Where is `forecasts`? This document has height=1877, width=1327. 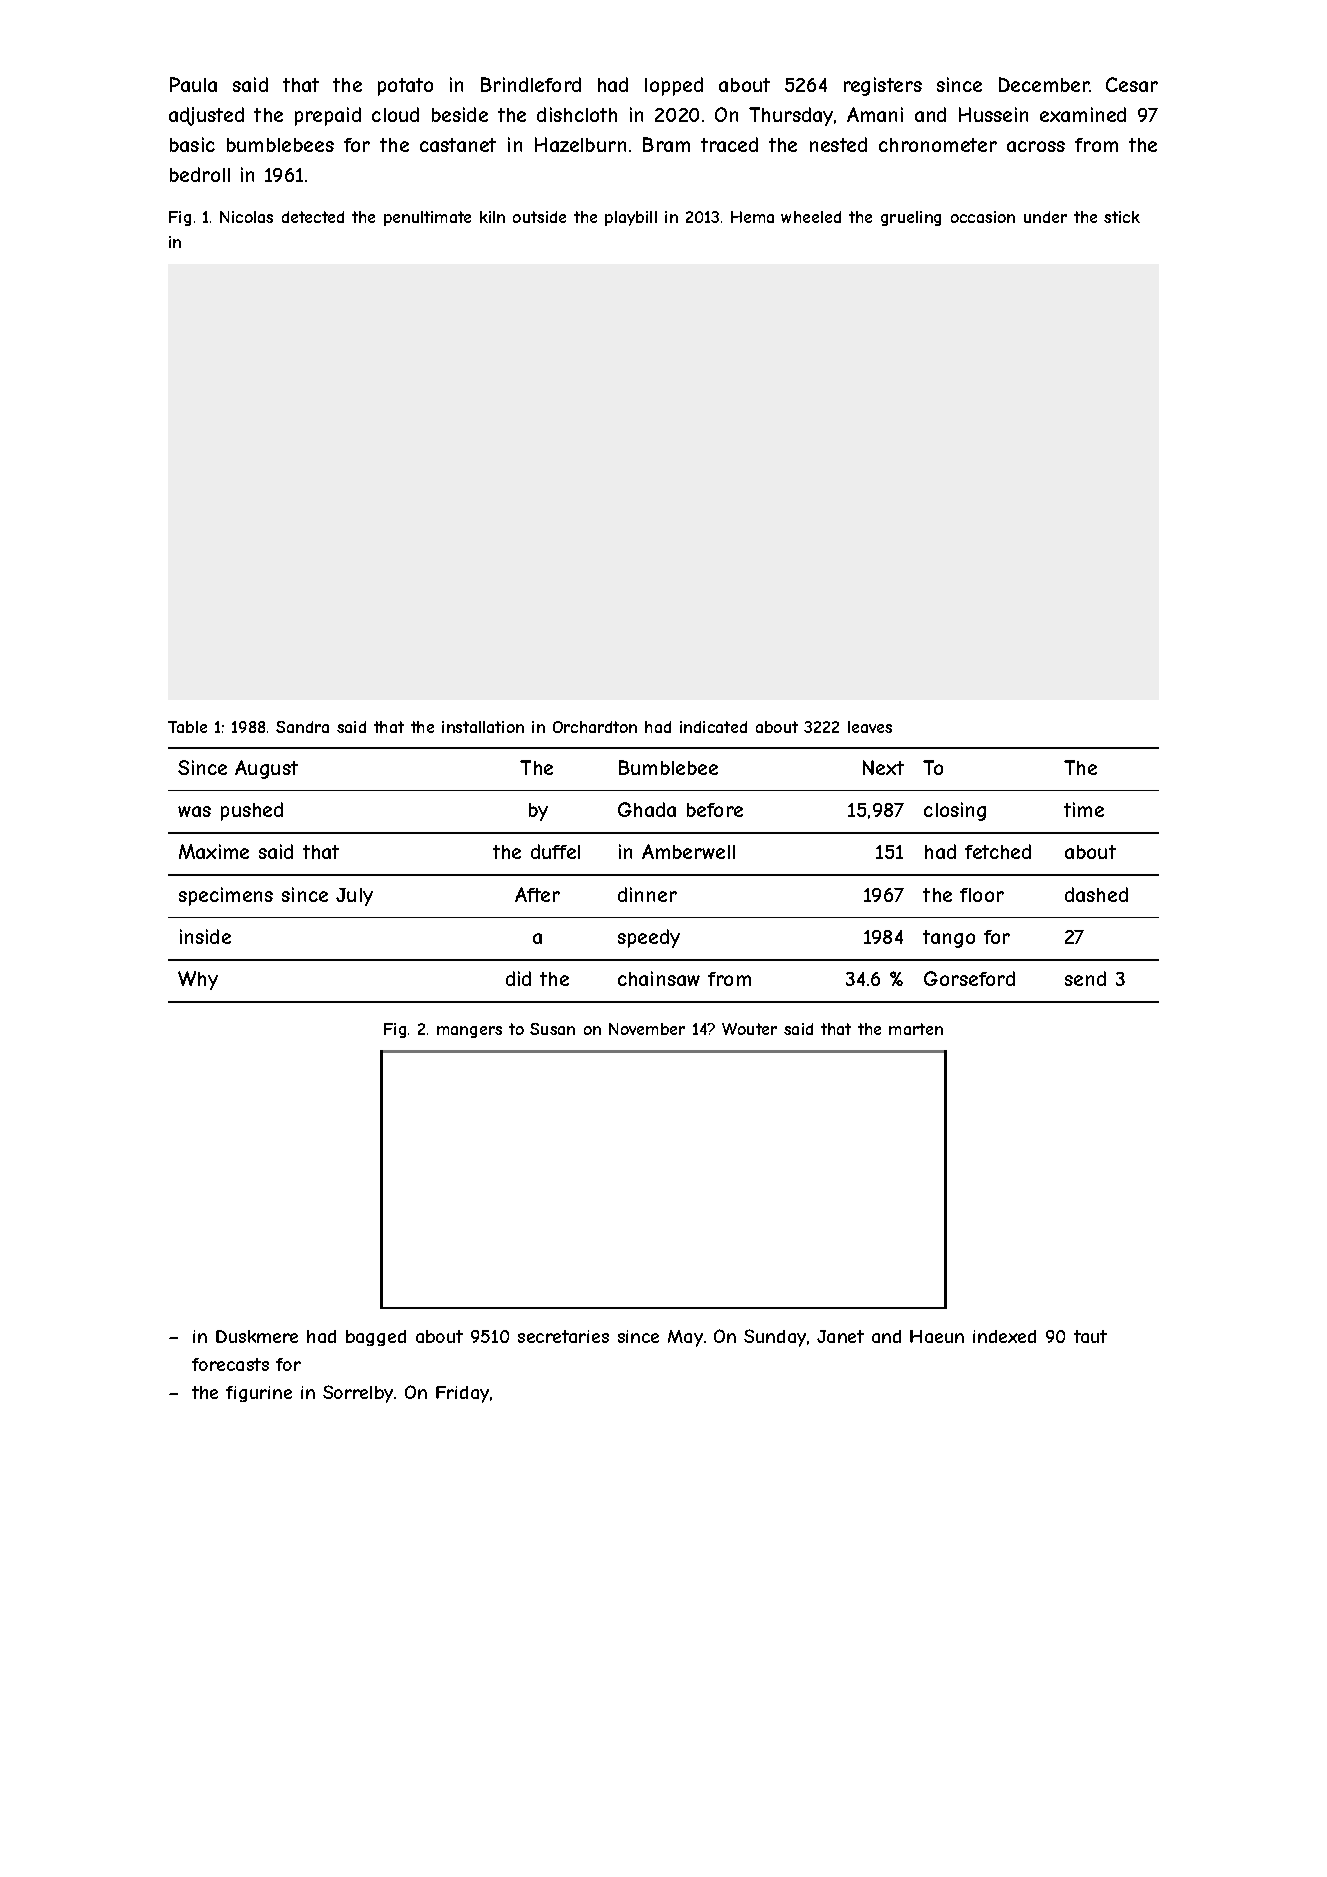
forecasts is located at coordinates (230, 1364).
